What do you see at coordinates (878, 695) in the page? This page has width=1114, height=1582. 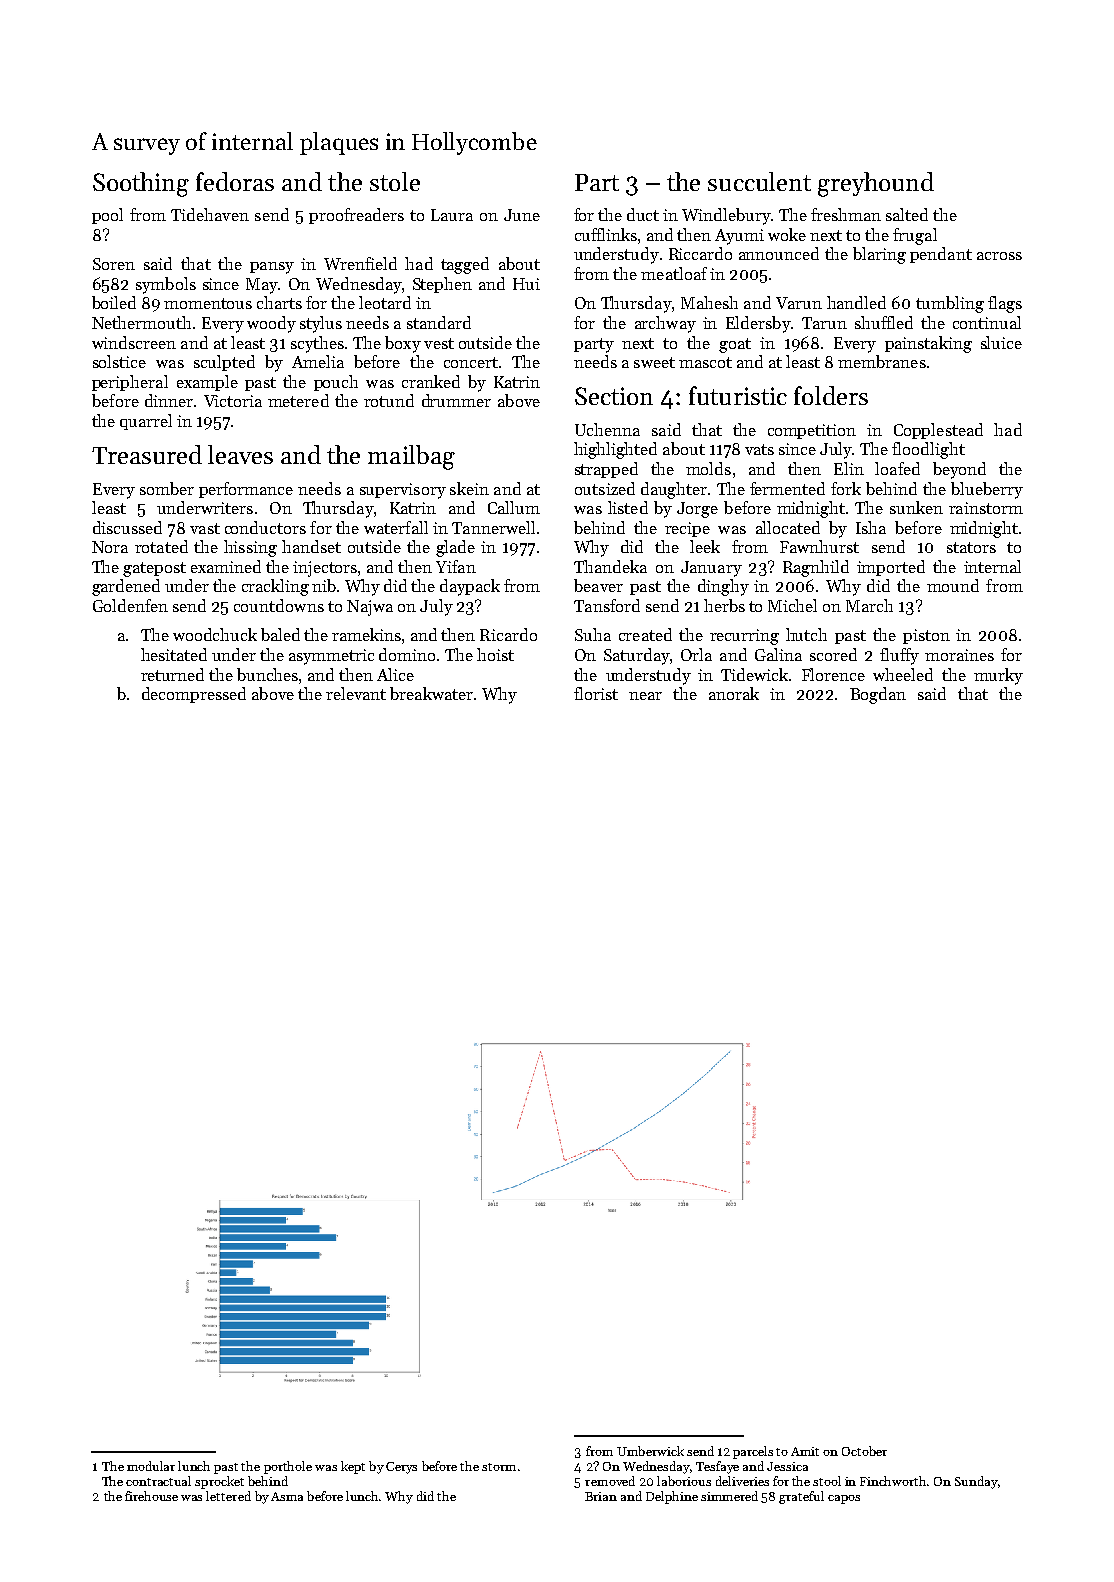 I see `Bogdan` at bounding box center [878, 695].
